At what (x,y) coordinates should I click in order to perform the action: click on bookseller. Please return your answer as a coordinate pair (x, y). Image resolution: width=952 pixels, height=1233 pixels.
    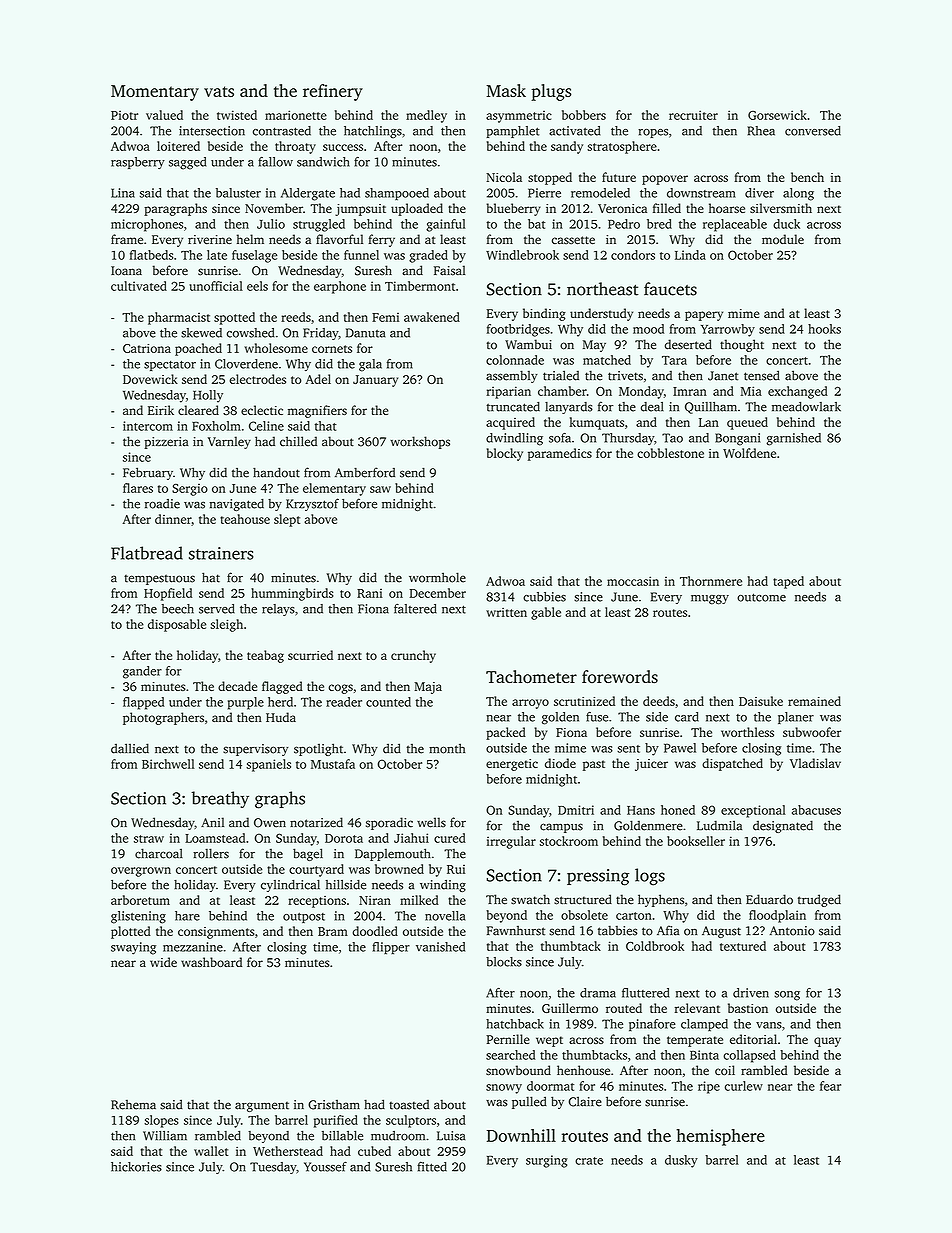
    Looking at the image, I should click on (696, 841).
